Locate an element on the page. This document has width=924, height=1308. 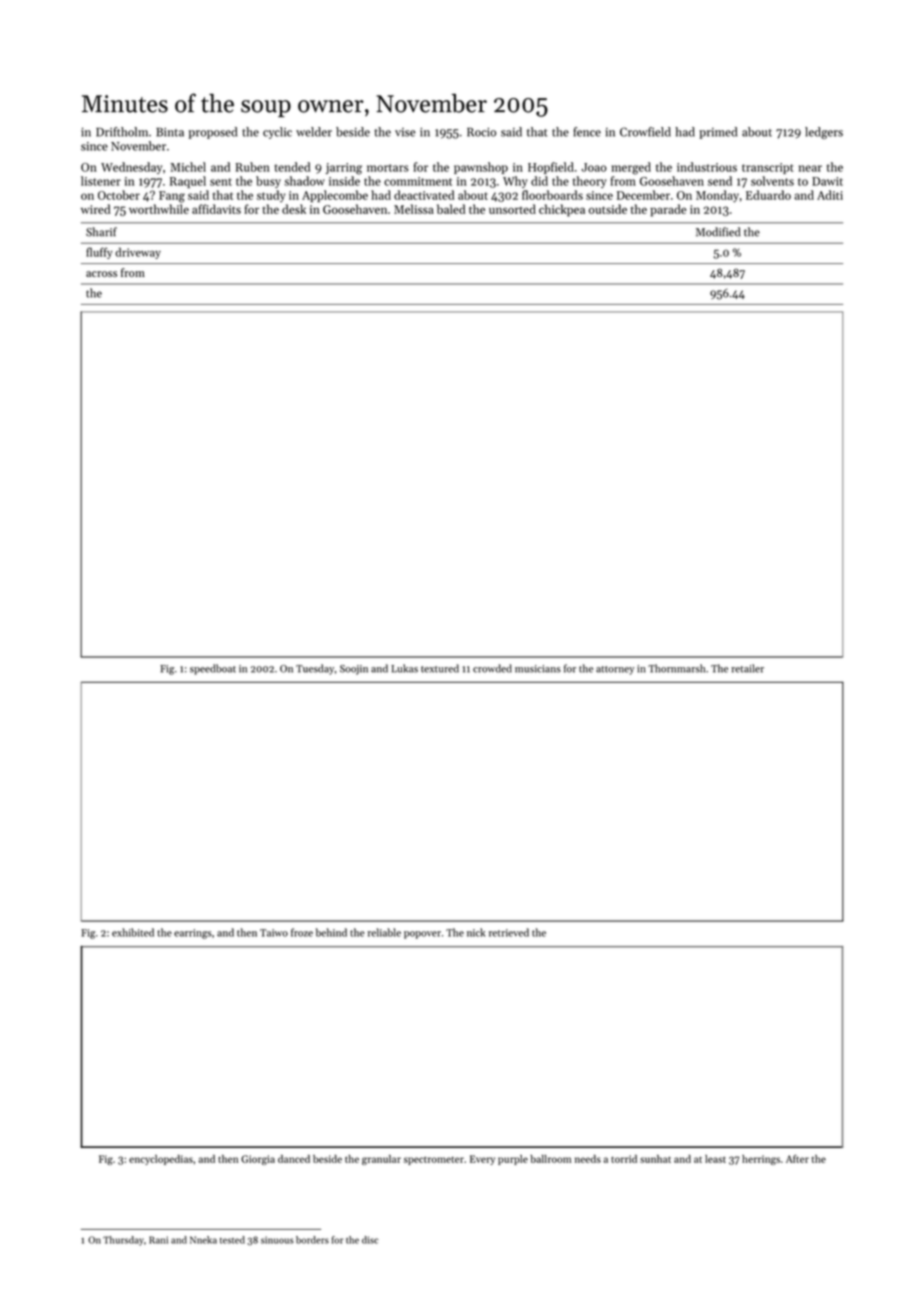
Taiwo is located at coordinates (274, 933).
